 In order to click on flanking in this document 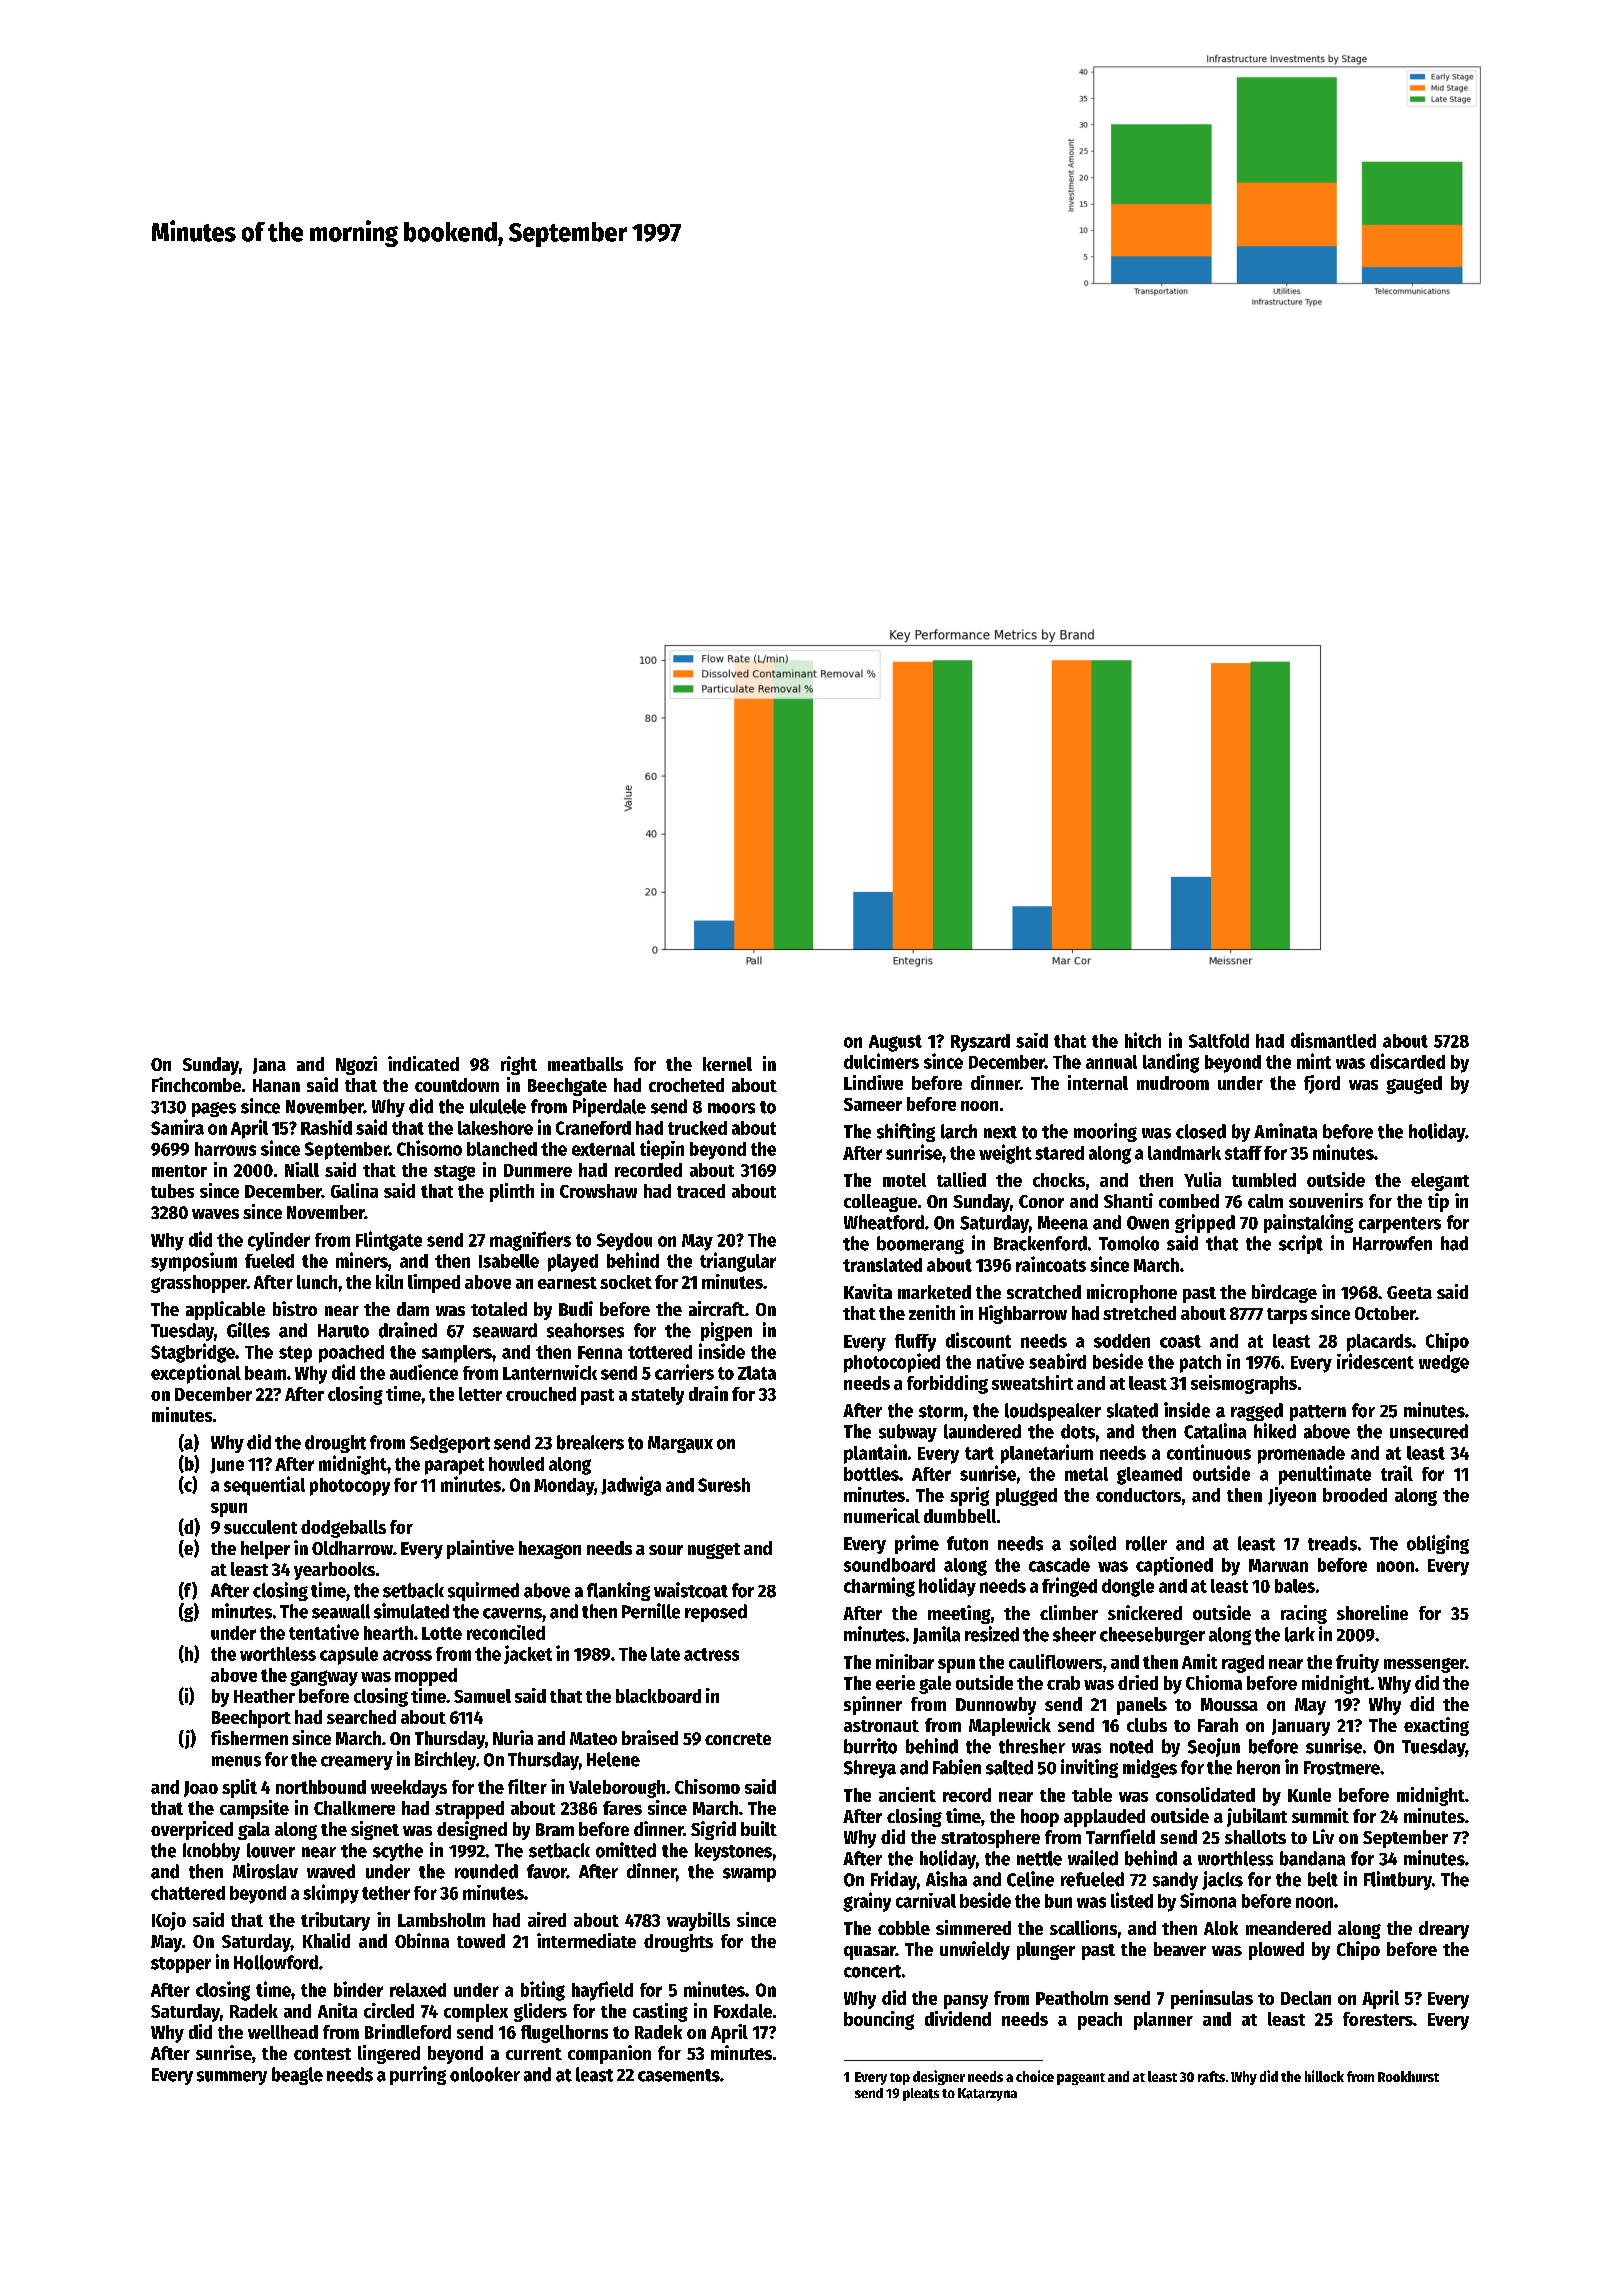, I will do `click(618, 1591)`.
